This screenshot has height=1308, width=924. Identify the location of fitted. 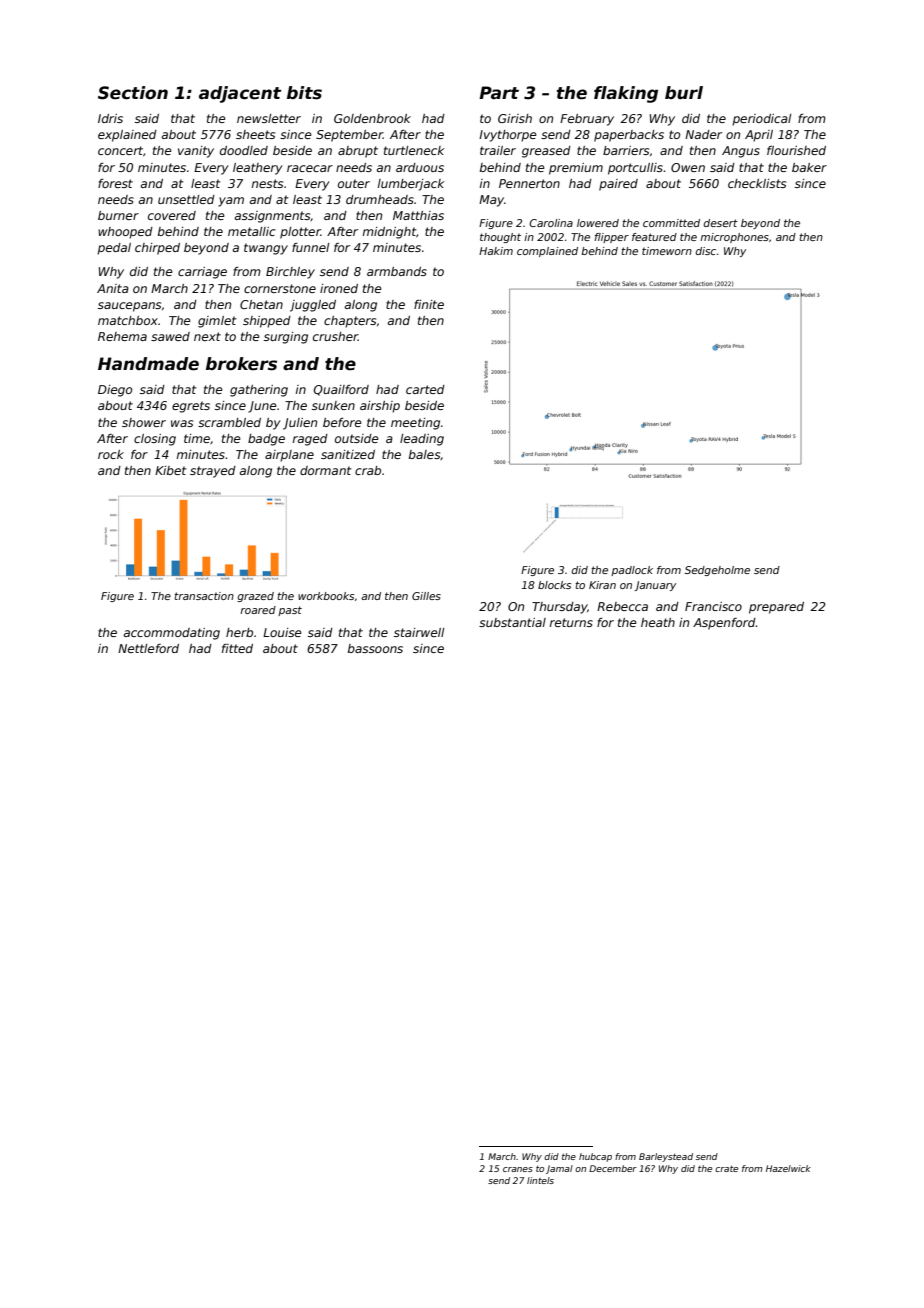
(237, 648).
